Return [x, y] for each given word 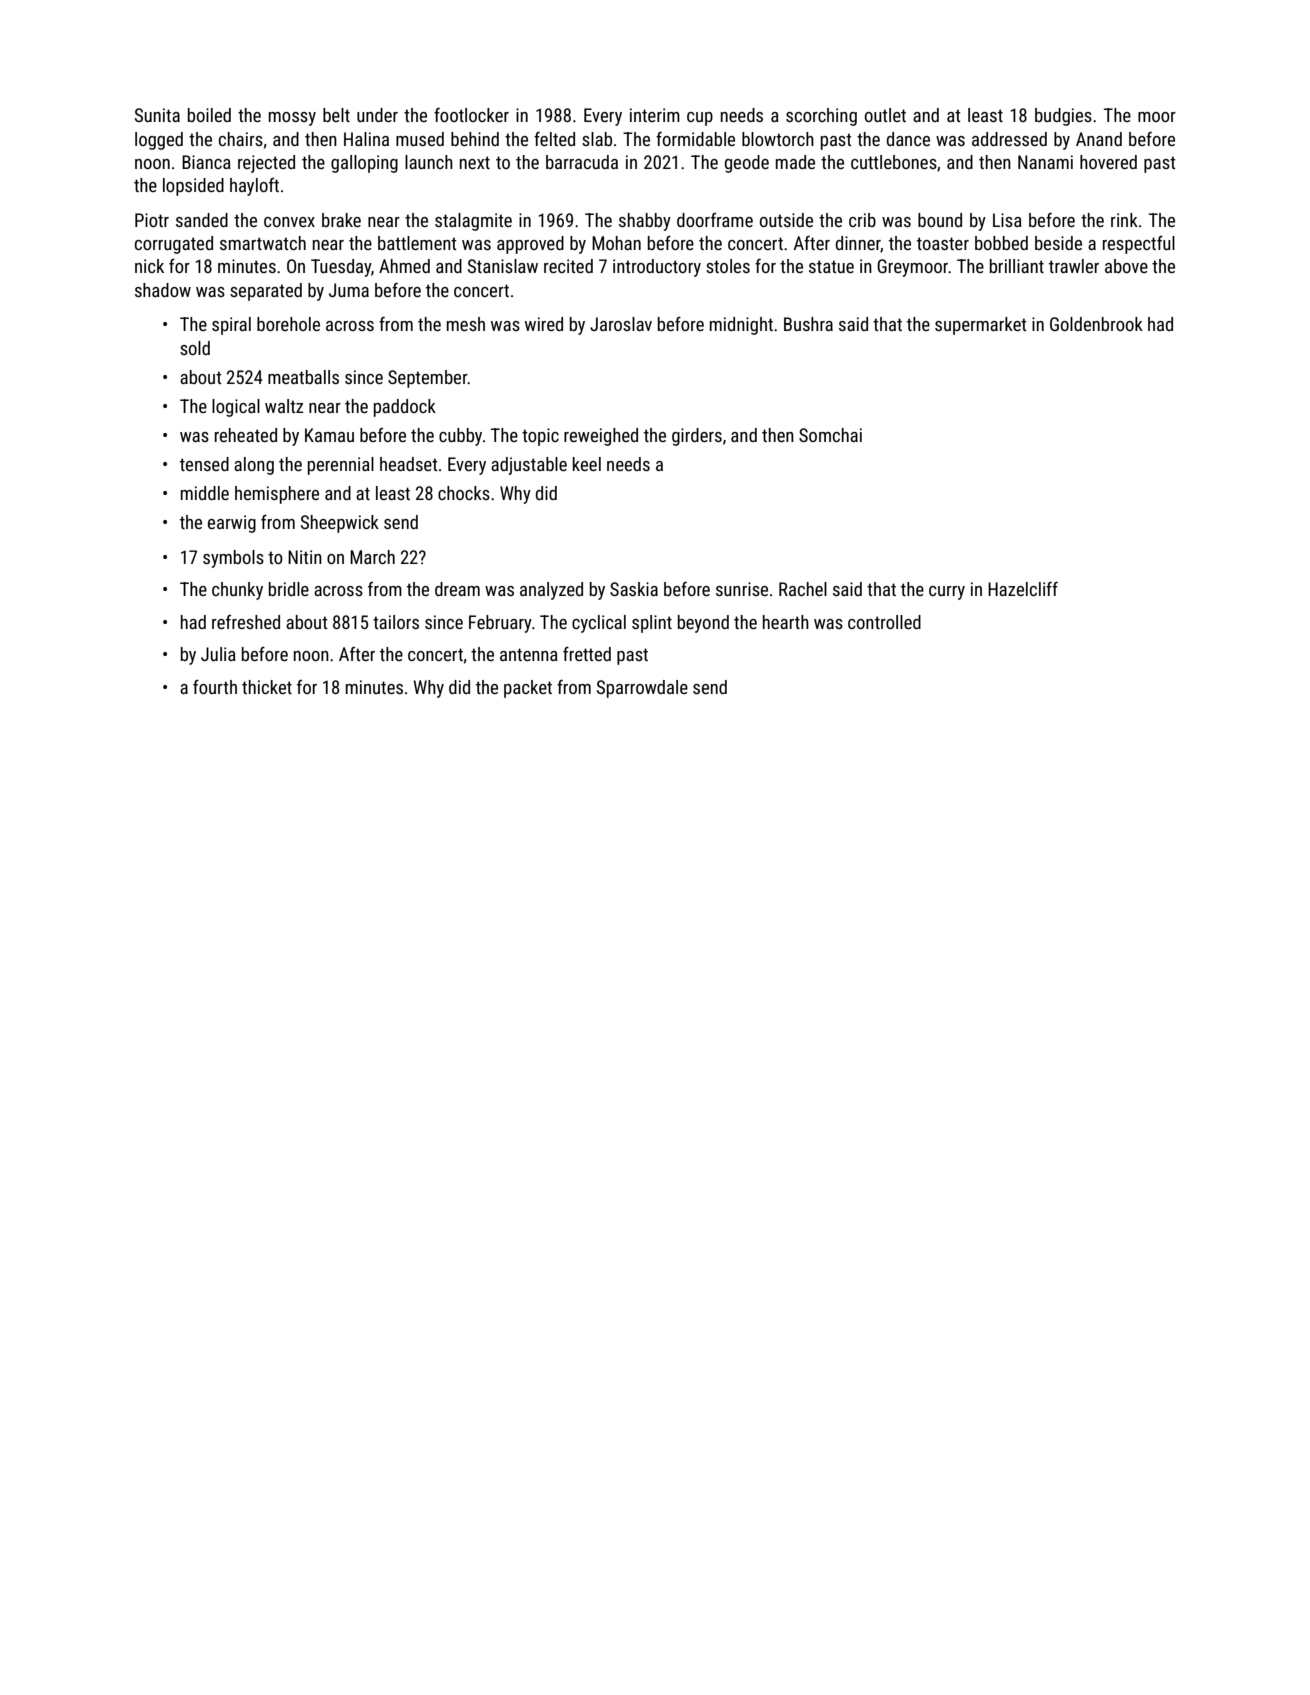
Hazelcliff [1023, 589]
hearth [786, 622]
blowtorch [778, 139]
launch [429, 162]
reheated [246, 435]
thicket [267, 687]
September [428, 379]
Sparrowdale [642, 689]
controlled [884, 622]
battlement [417, 243]
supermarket [981, 326]
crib [862, 220]
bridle [289, 589]
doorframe [715, 220]
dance [908, 139]
